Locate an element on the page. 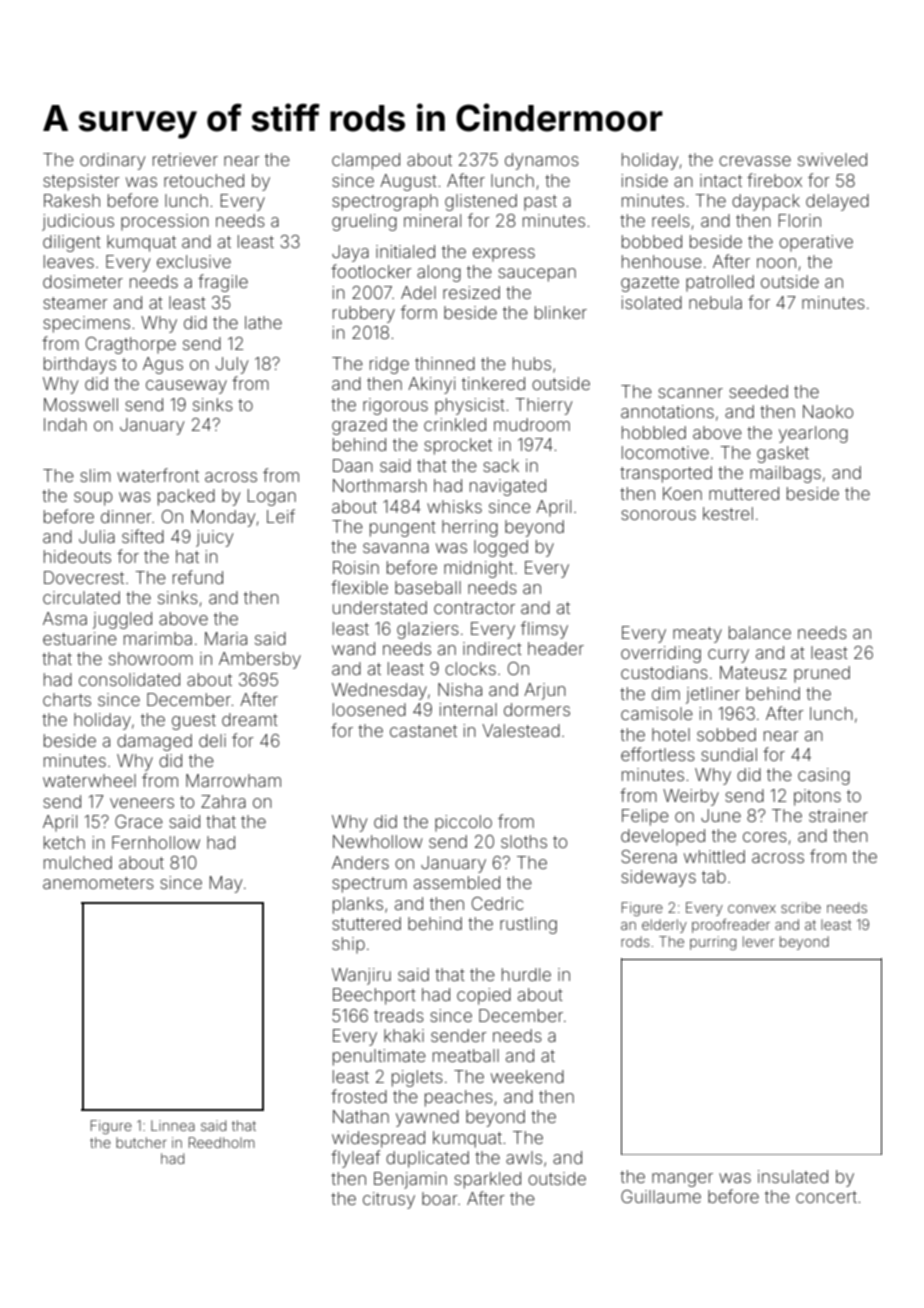 The height and width of the document is (1308, 924). charts is located at coordinates (67, 699).
